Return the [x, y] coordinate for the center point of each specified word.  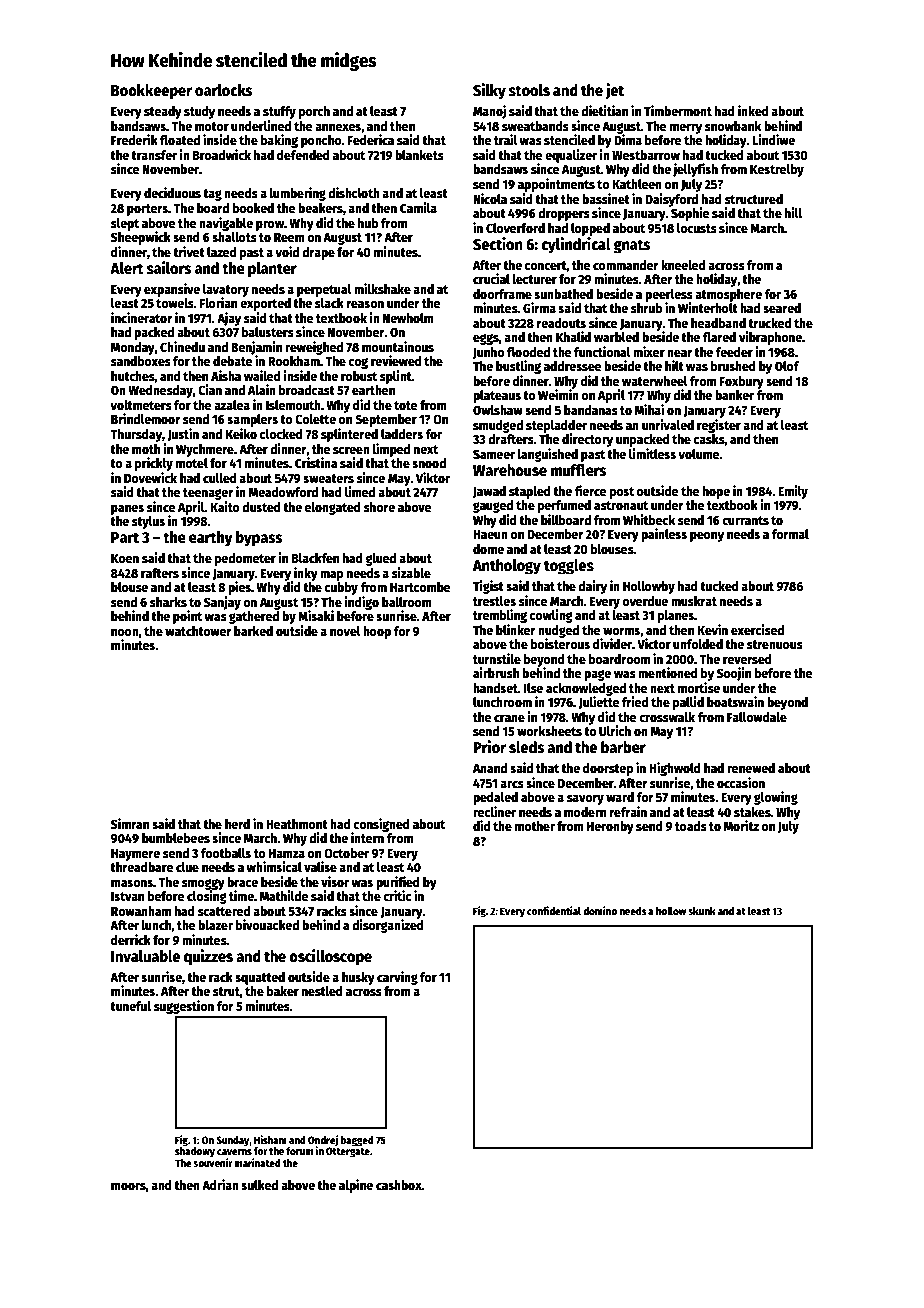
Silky [489, 91]
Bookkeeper [151, 92]
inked [753, 110]
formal [790, 534]
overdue [645, 601]
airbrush [496, 672]
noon [125, 632]
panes [127, 510]
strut [226, 991]
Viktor [433, 477]
